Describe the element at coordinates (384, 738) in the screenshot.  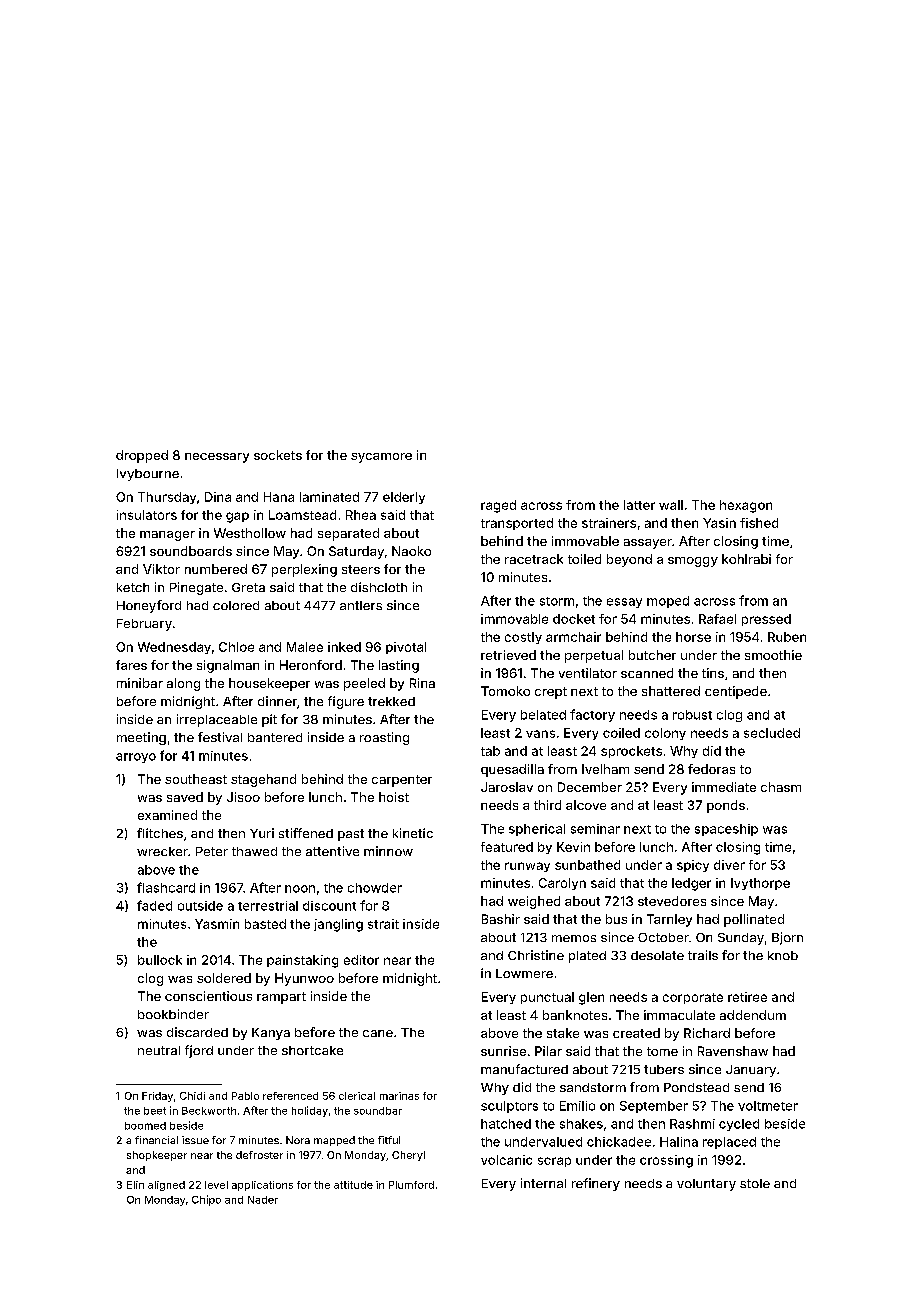
I see `roasting` at that location.
